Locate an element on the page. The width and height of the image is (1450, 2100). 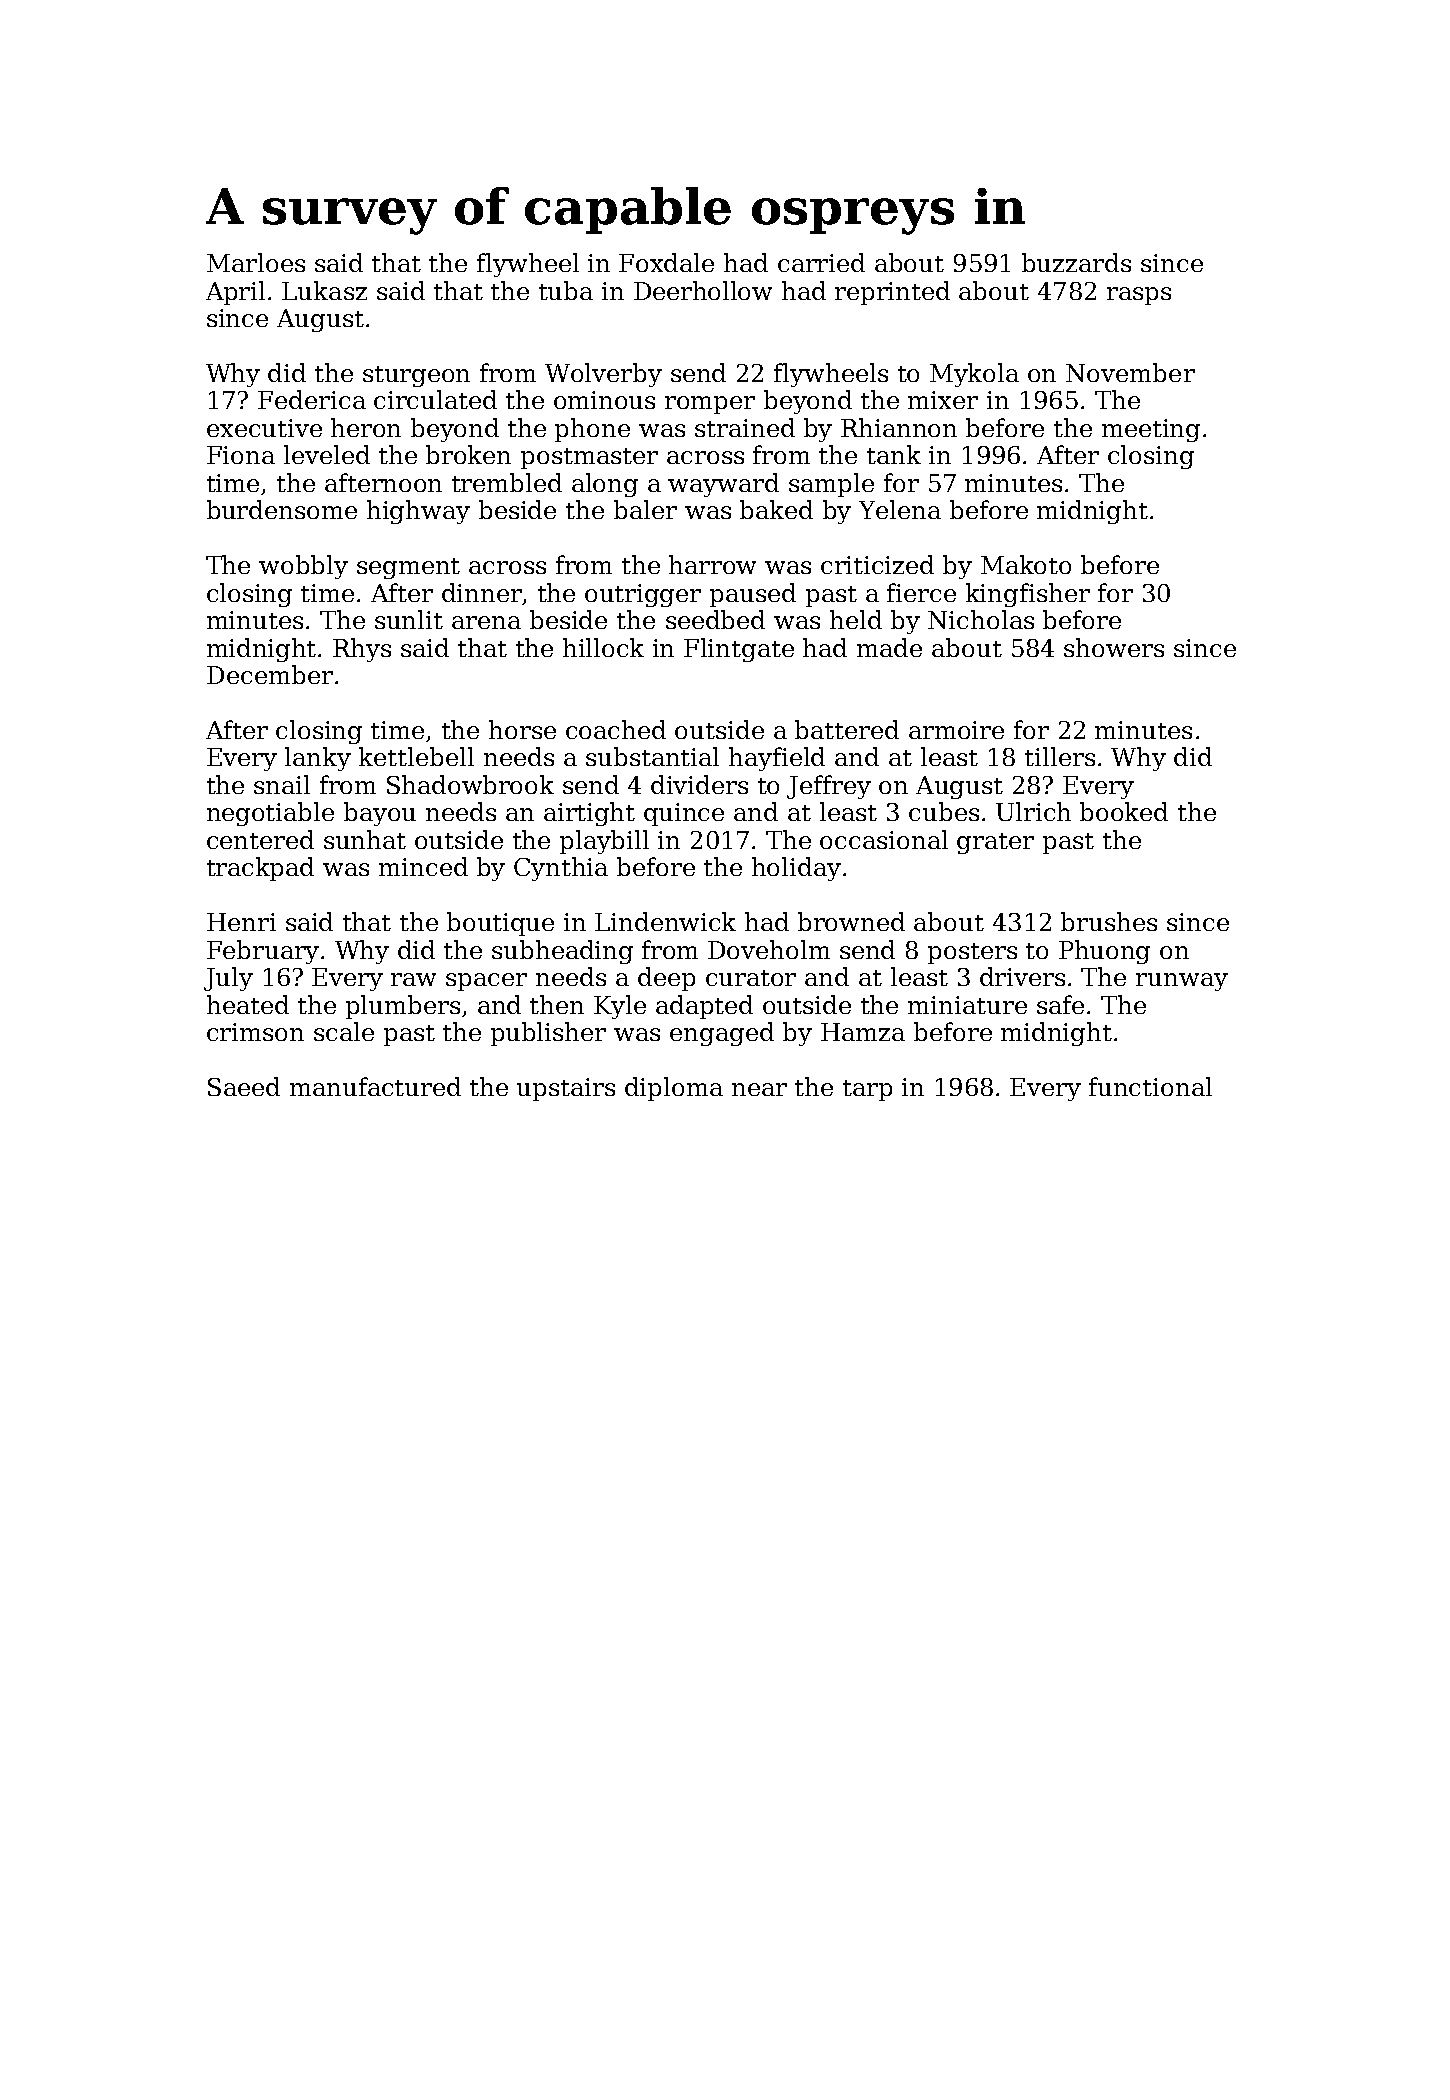
seedbed is located at coordinates (715, 619).
